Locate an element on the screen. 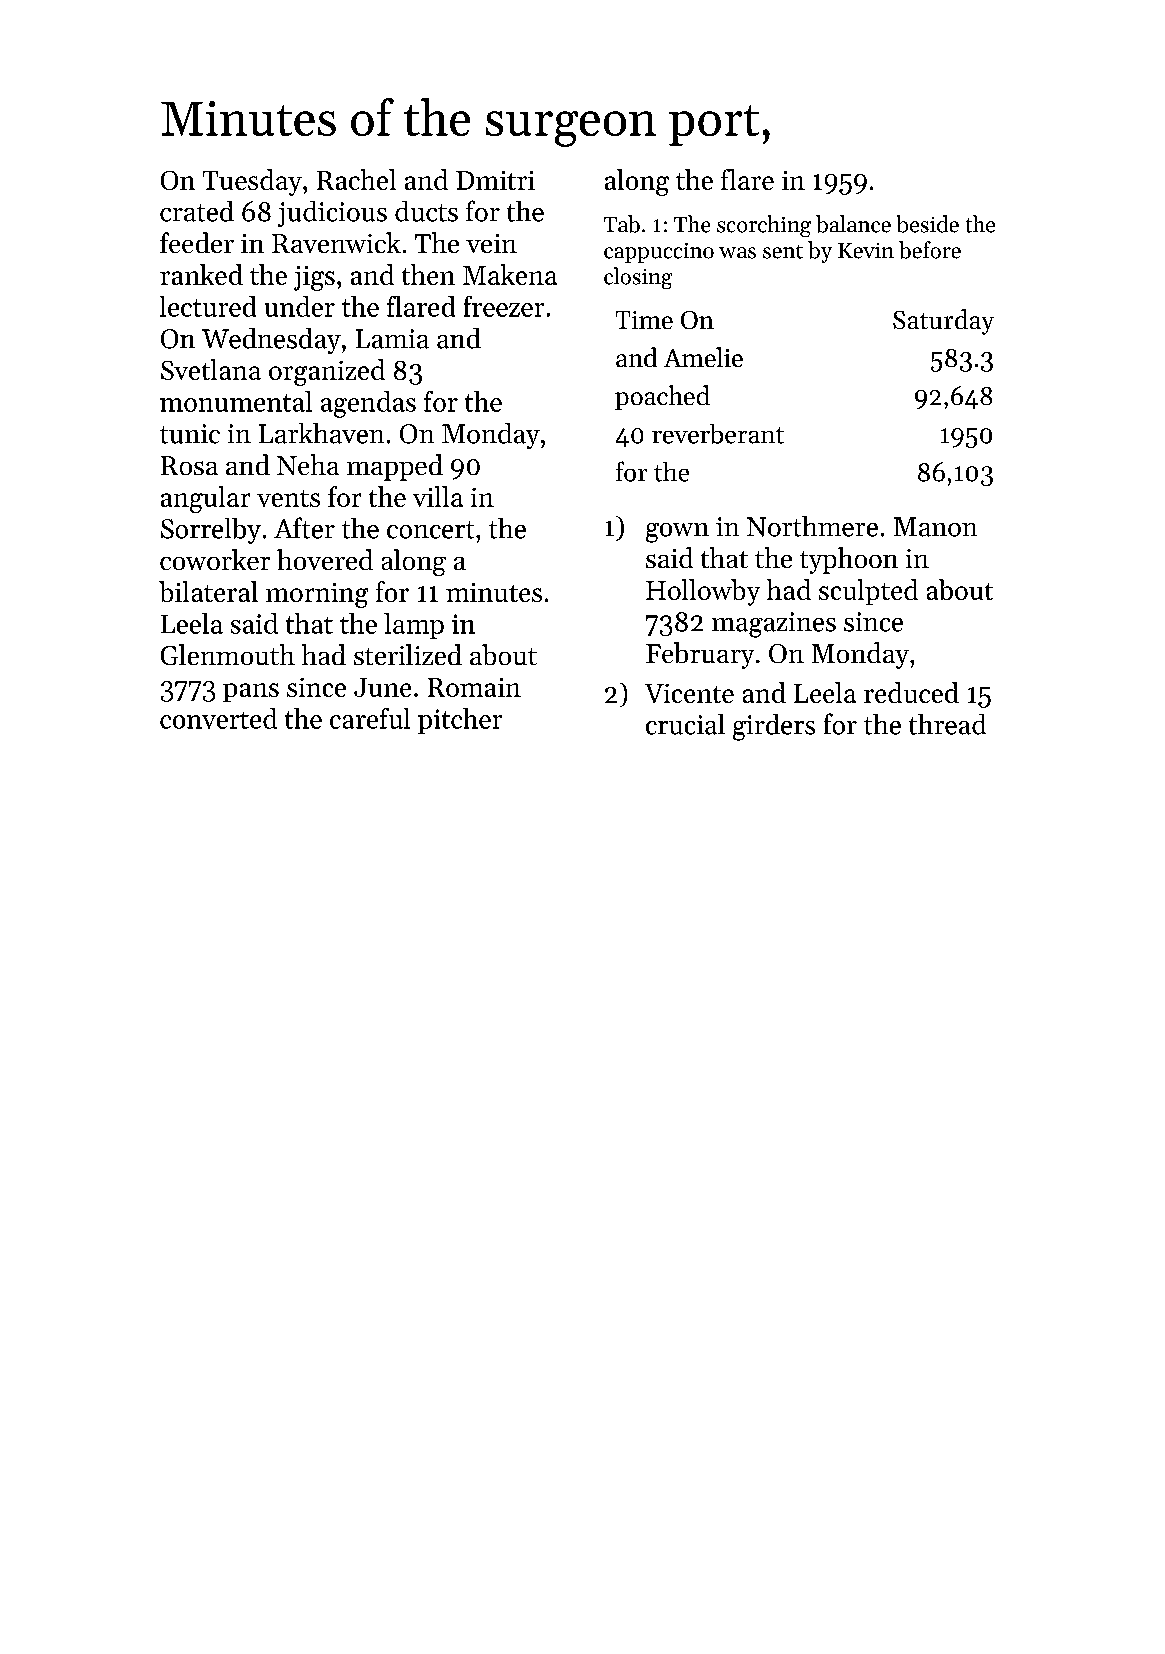 This screenshot has width=1165, height=1654. concert is located at coordinates (430, 530).
